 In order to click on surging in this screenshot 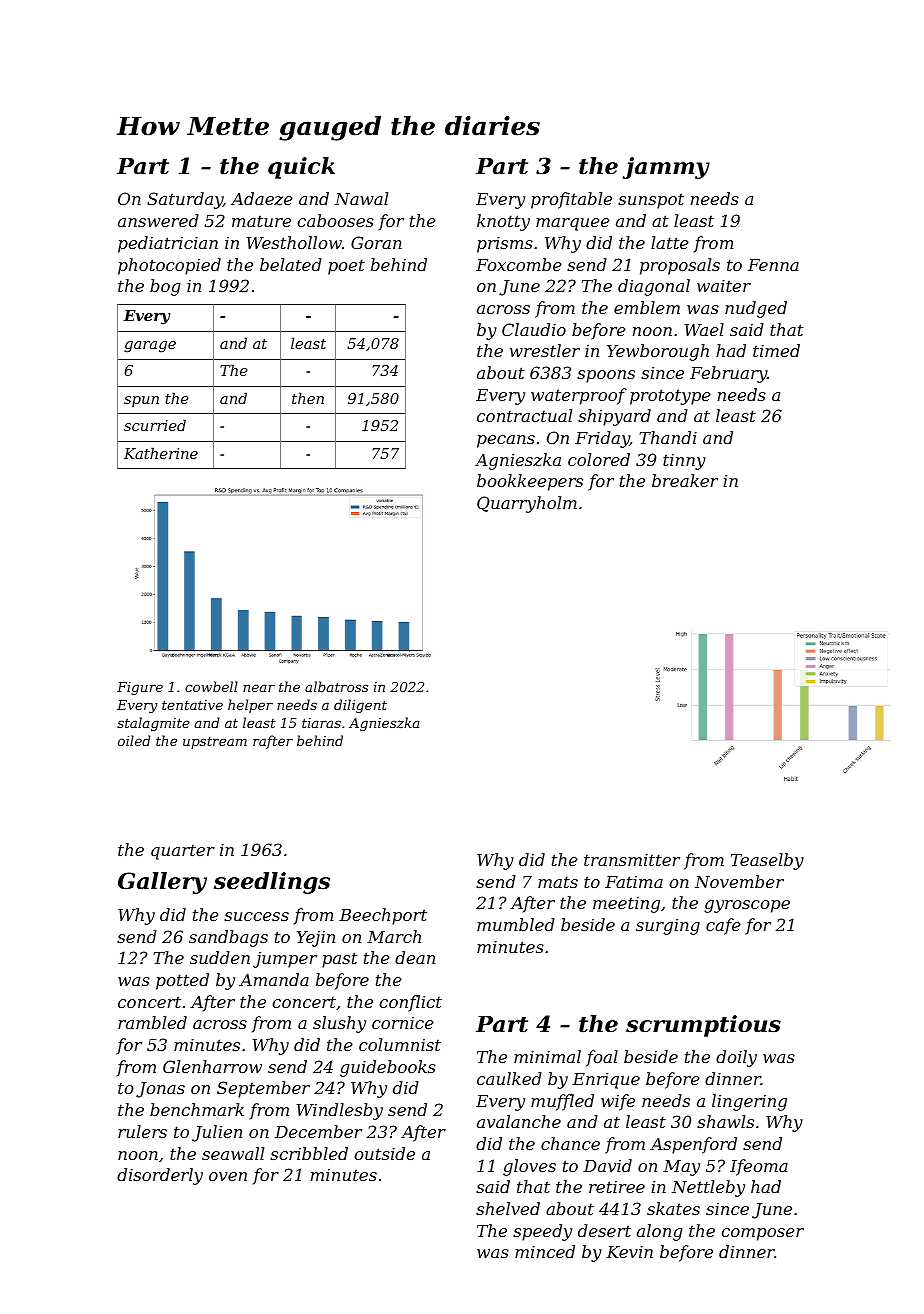, I will do `click(668, 927)`.
